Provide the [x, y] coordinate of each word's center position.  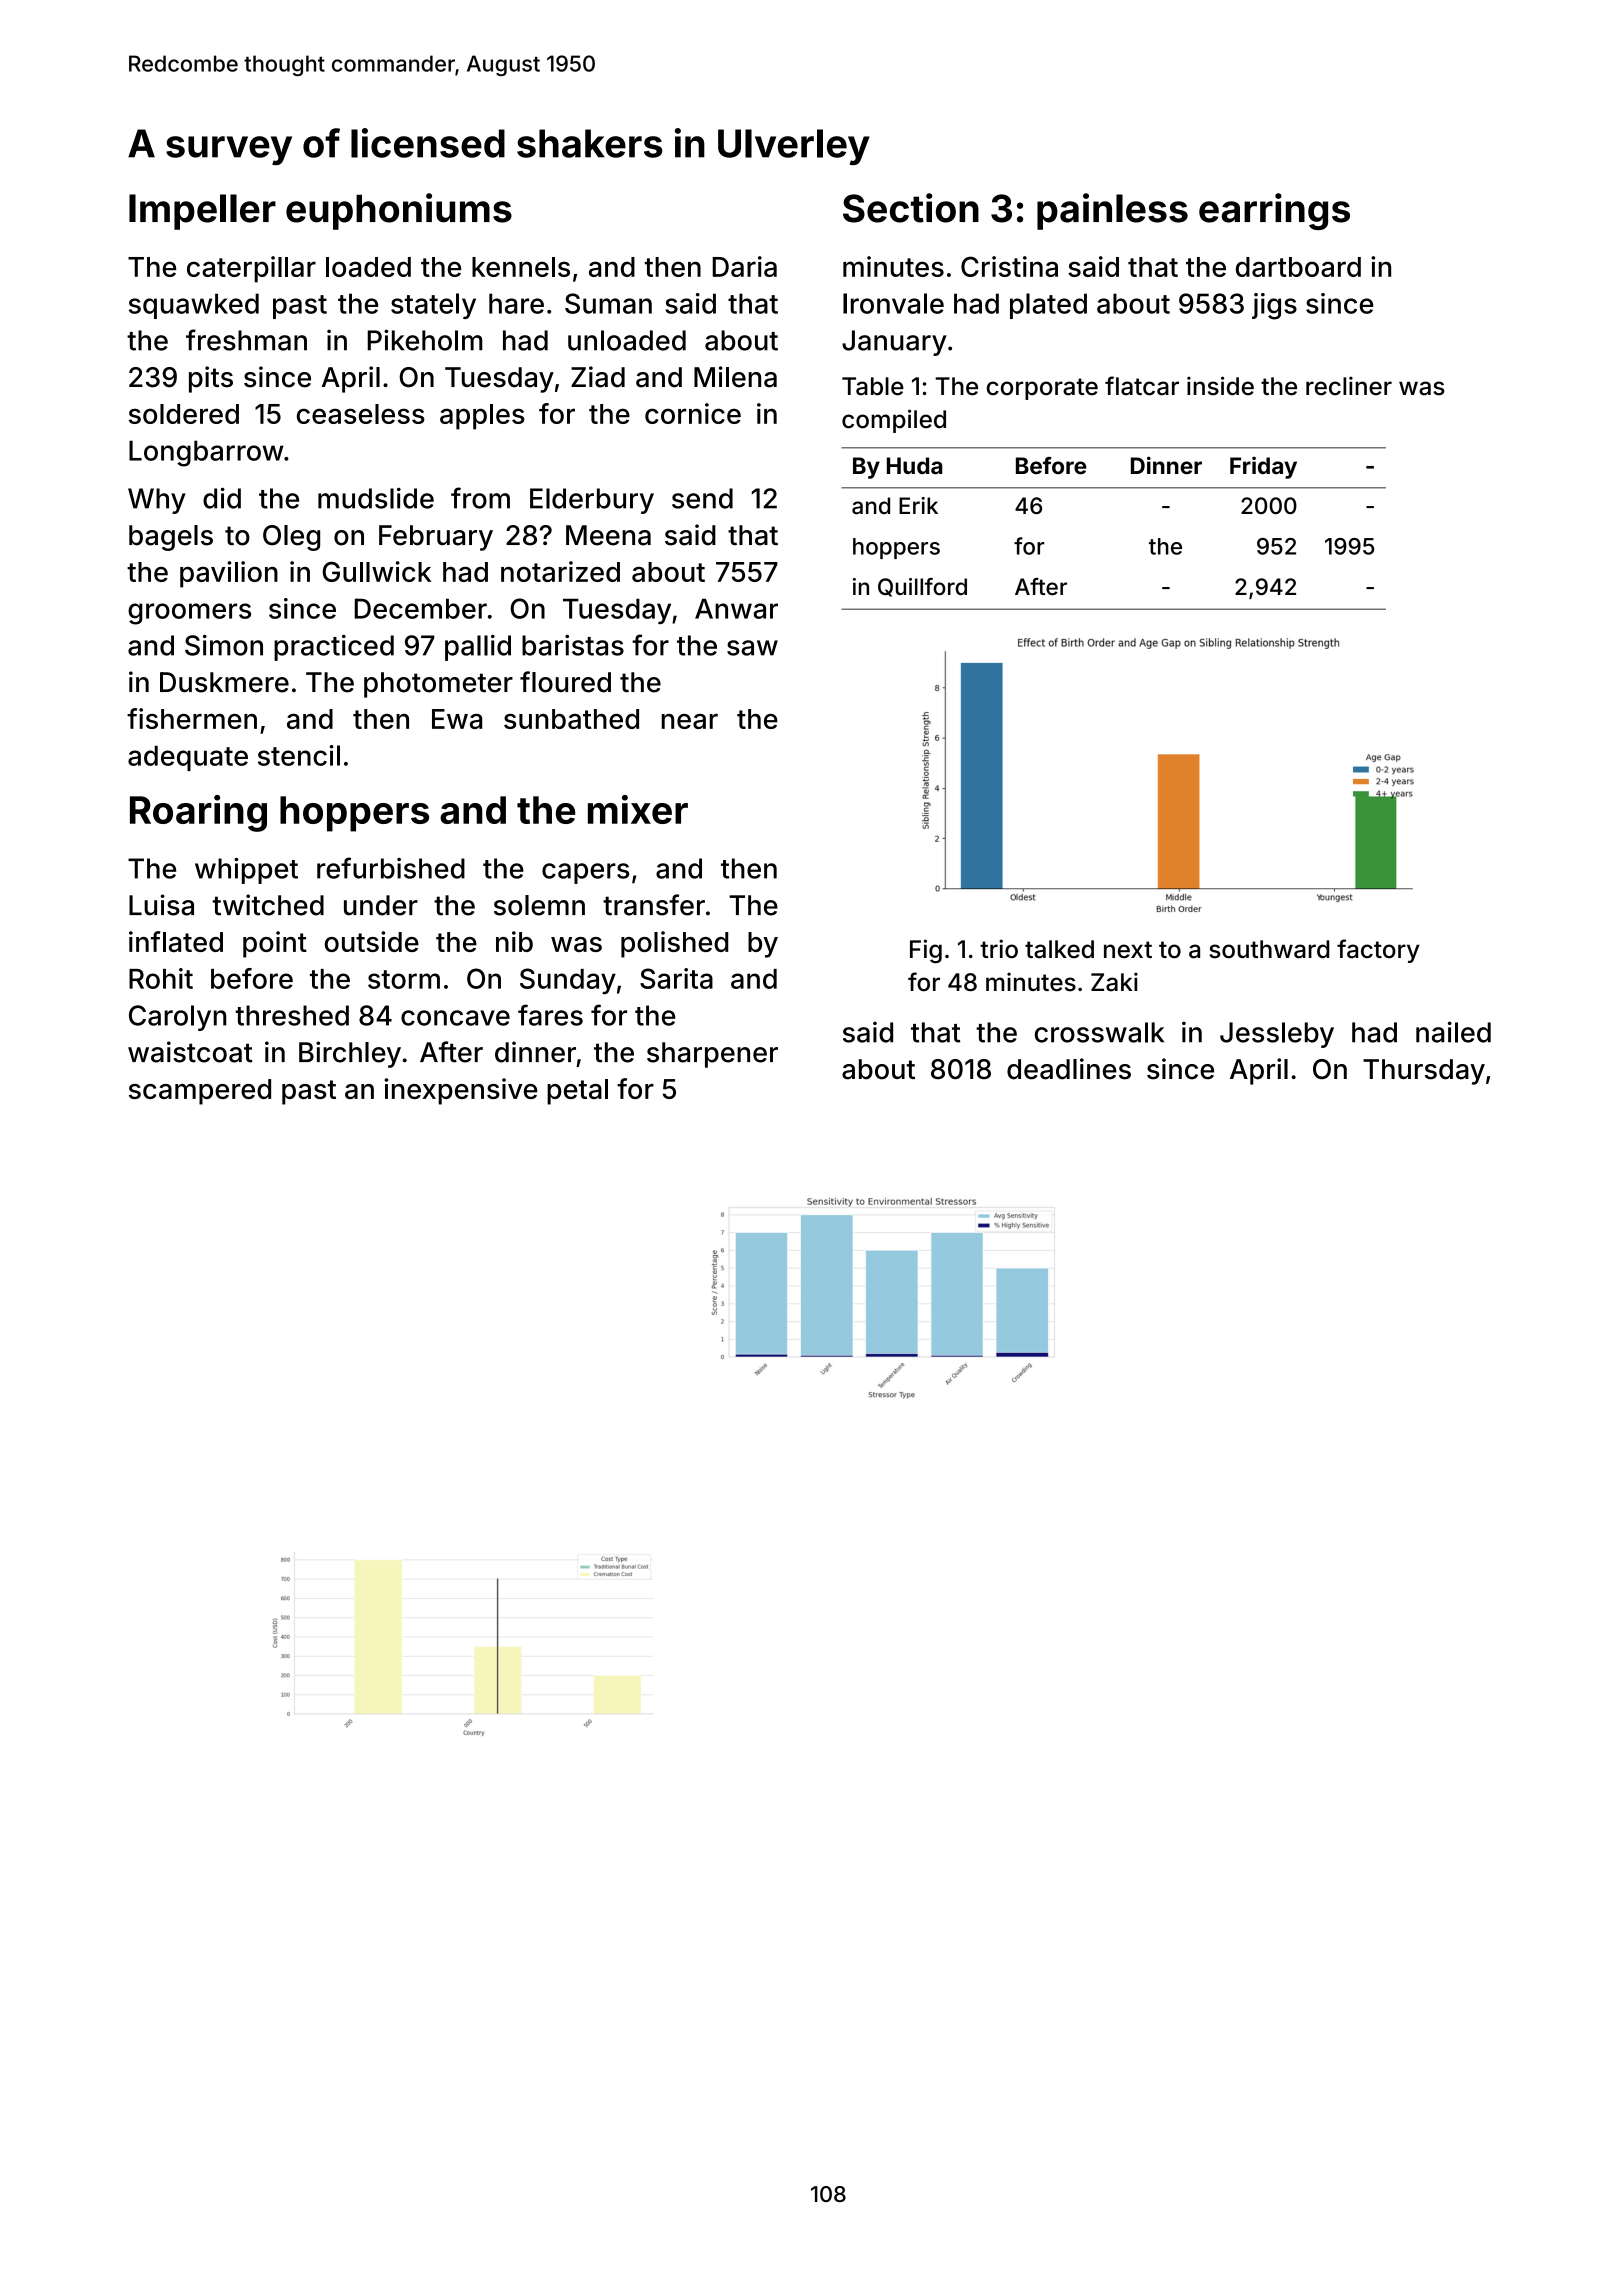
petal [577, 1092]
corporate [1042, 389]
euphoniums [399, 211]
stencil [299, 755]
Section [911, 208]
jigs [1274, 306]
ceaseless [361, 414]
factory [1378, 951]
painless [1112, 211]
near [689, 721]
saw [752, 648]
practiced [334, 647]
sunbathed [571, 719]
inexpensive [461, 1091]
